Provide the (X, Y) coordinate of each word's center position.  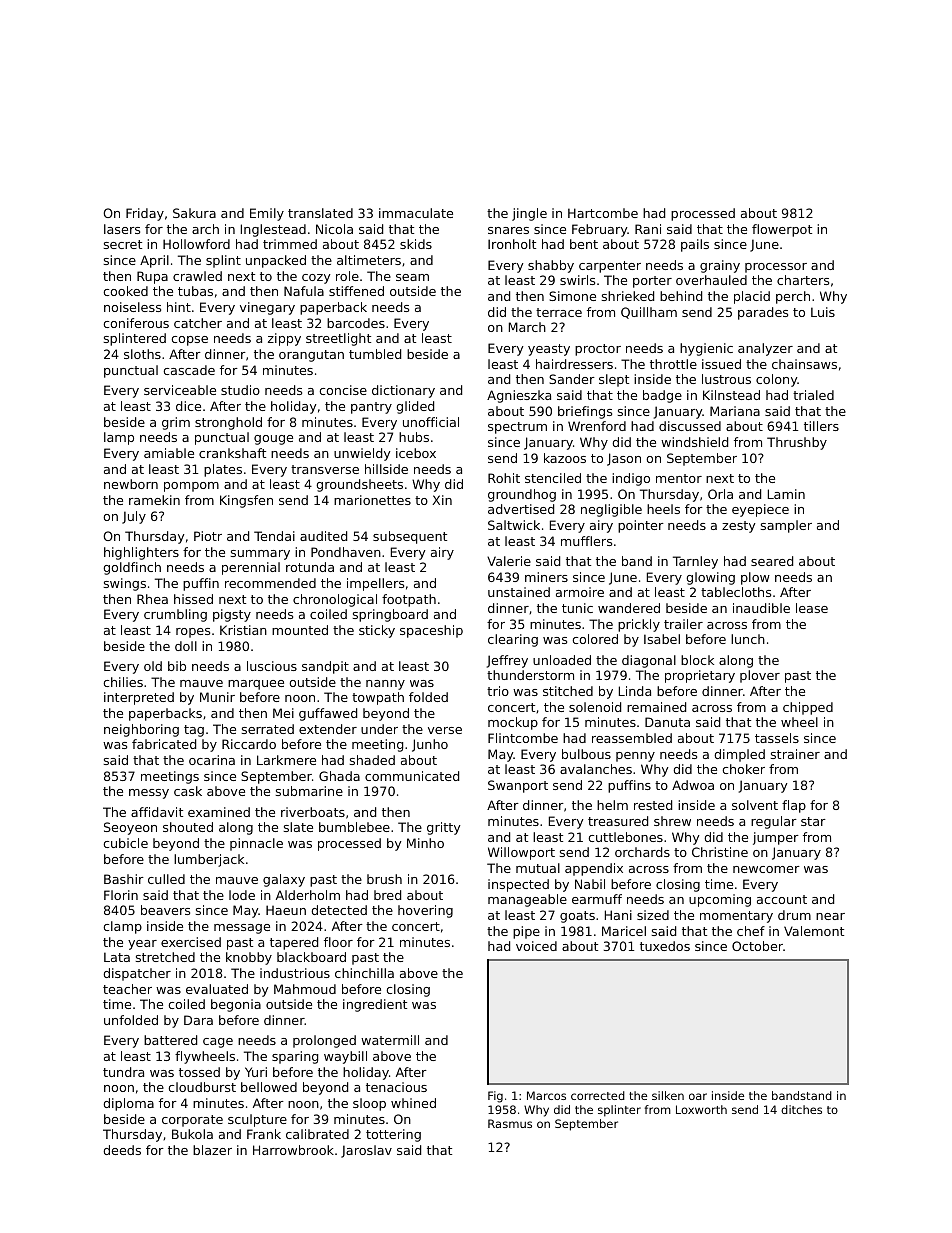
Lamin (786, 494)
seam (412, 277)
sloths (142, 354)
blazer (212, 1150)
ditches (801, 1109)
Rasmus (510, 1123)
